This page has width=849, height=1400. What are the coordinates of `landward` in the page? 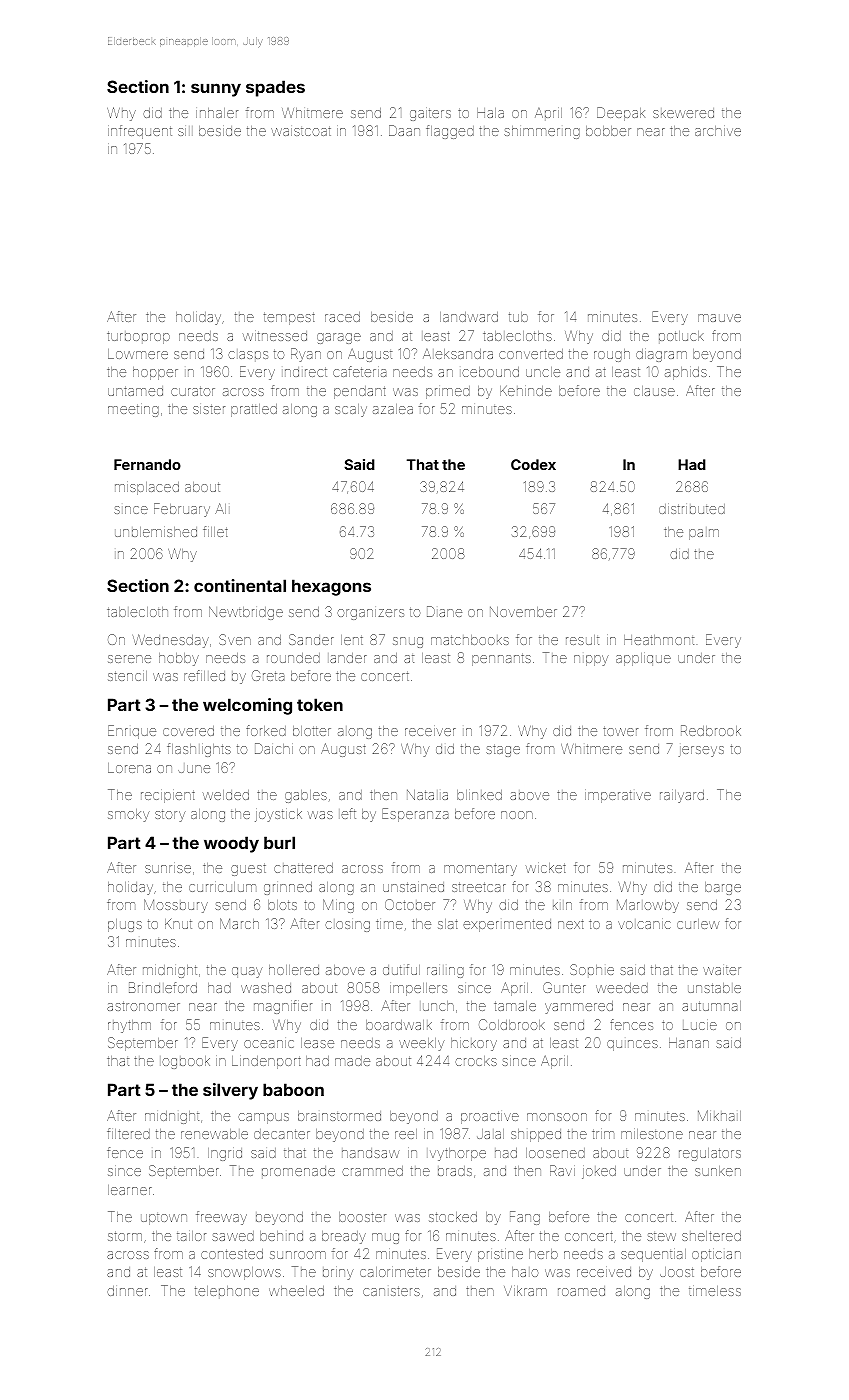 It's located at (469, 317).
